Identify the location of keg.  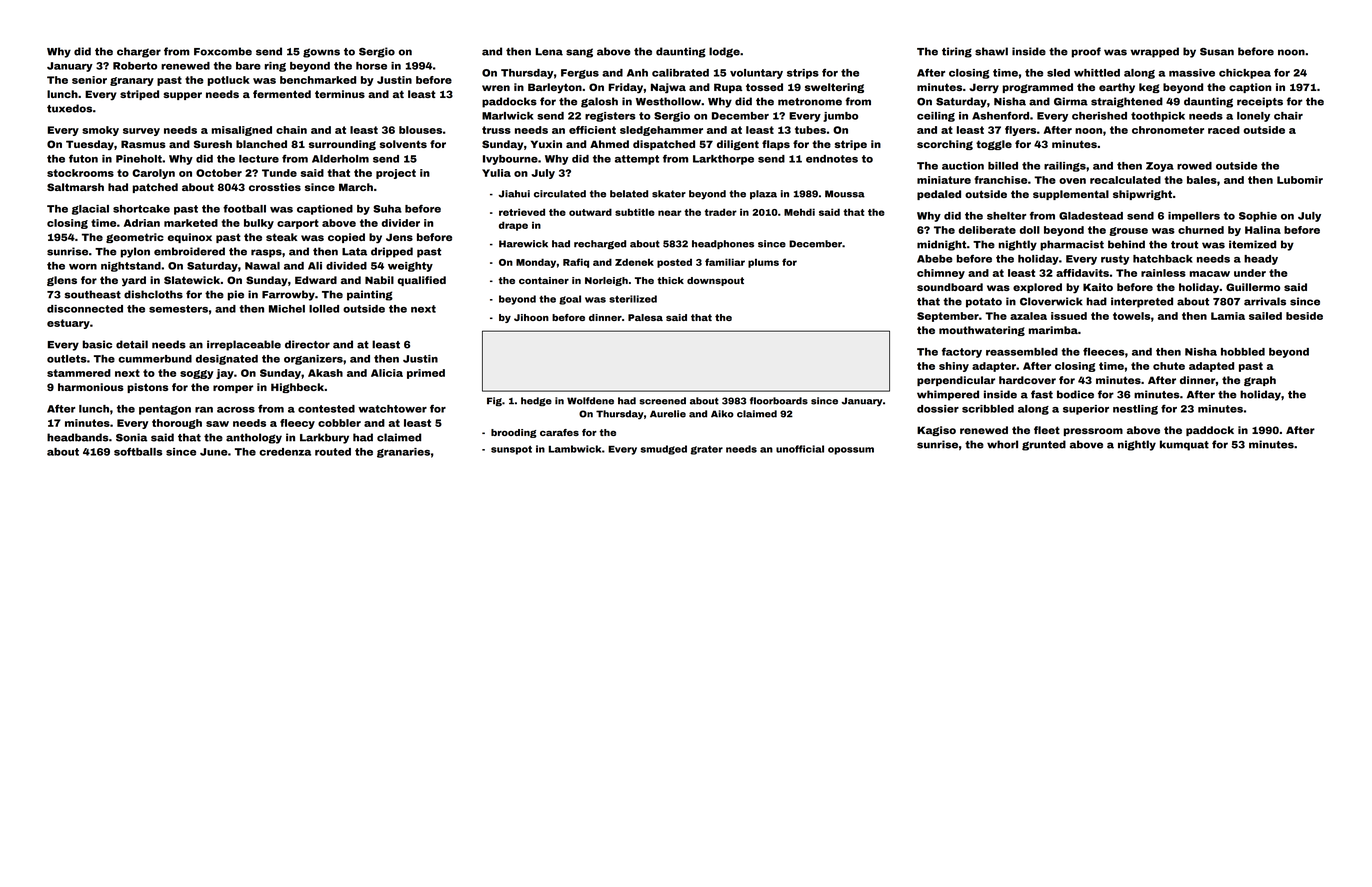
(1149, 88).
